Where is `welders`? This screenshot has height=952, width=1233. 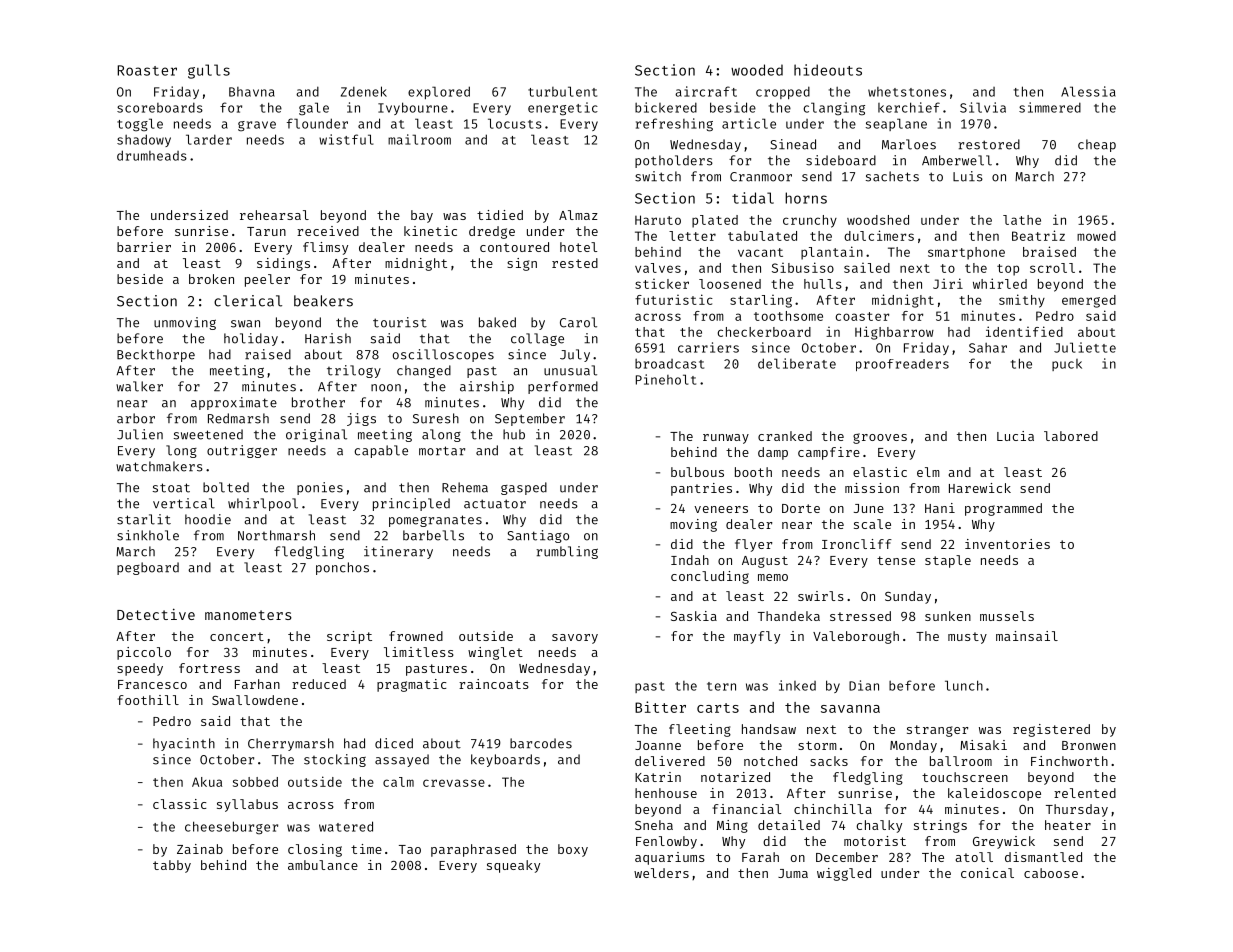 welders is located at coordinates (661, 873).
